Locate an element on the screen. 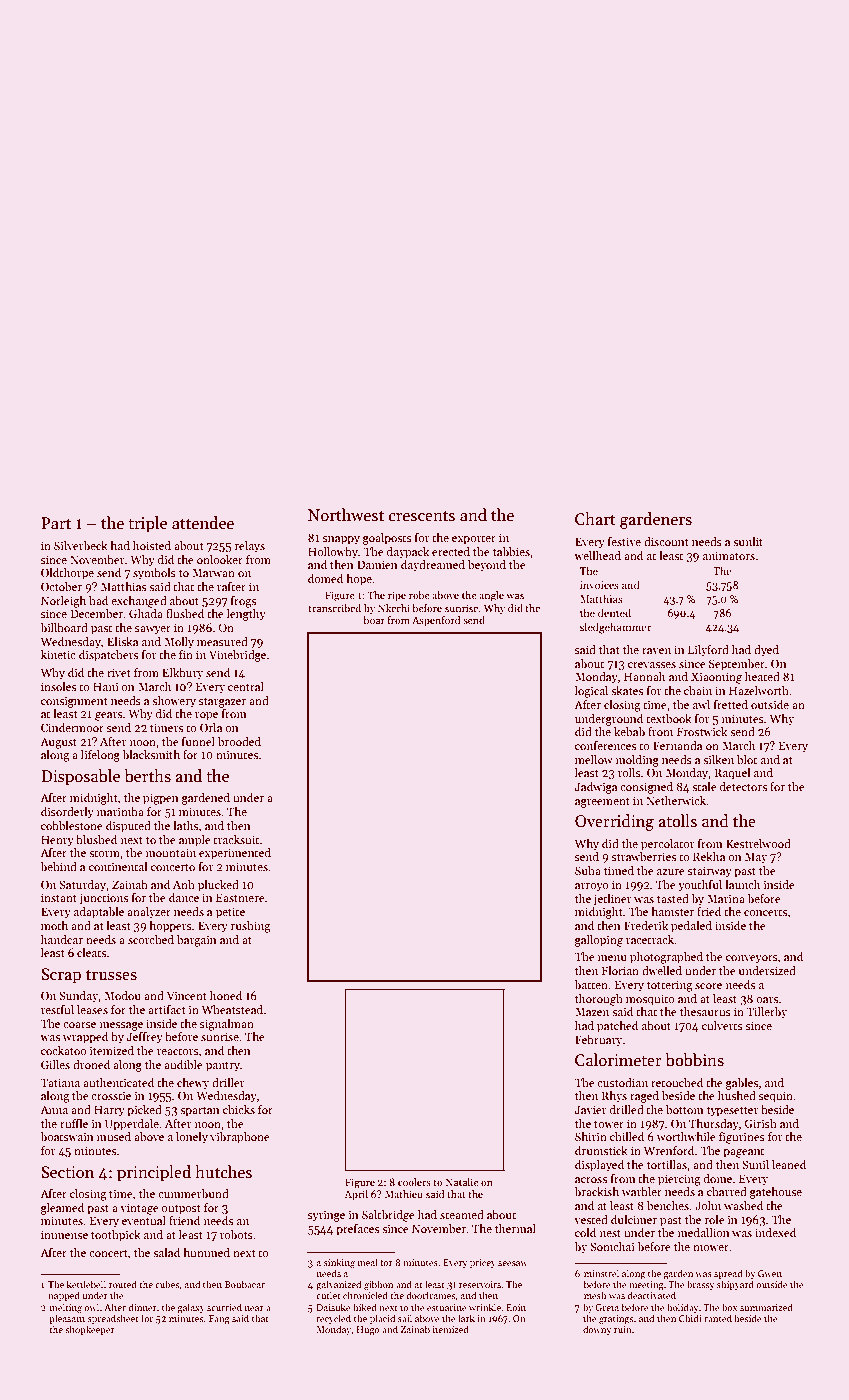 The height and width of the screenshot is (1400, 849). strawberries is located at coordinates (644, 856).
